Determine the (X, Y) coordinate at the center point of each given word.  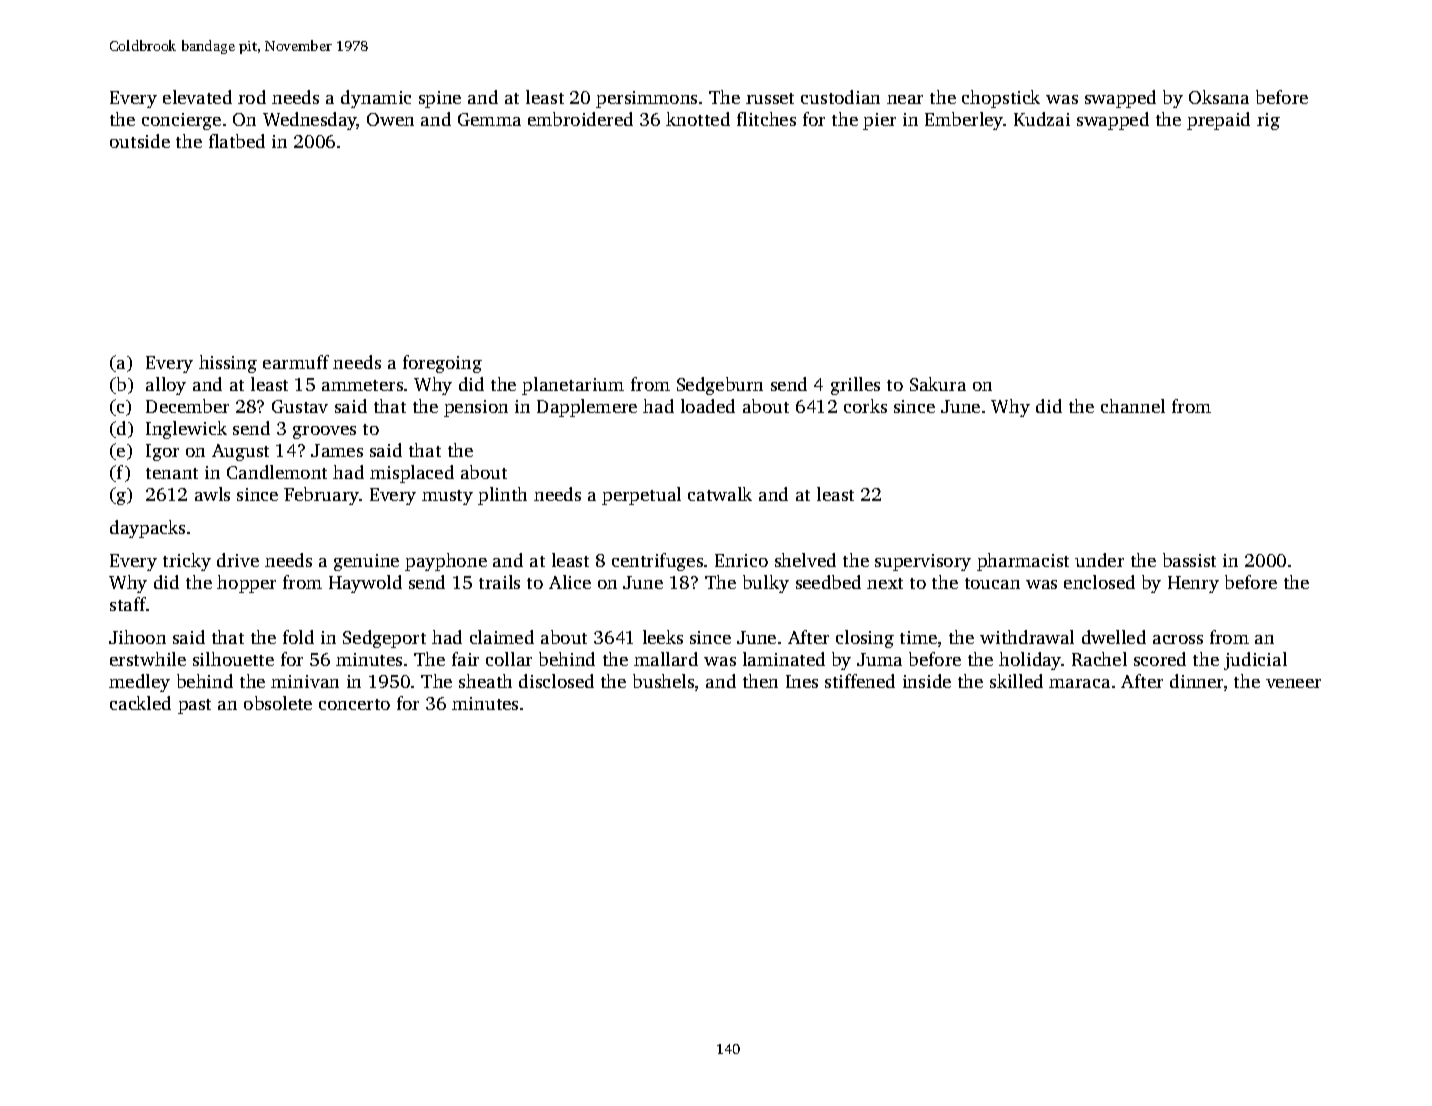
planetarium (573, 386)
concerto (354, 704)
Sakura (938, 384)
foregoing (442, 364)
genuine (366, 562)
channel (1133, 406)
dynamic (376, 99)
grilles (855, 386)
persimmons (646, 99)
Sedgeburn (720, 386)
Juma (879, 659)
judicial (1255, 661)
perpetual (641, 496)
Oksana (1219, 97)
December (187, 406)
